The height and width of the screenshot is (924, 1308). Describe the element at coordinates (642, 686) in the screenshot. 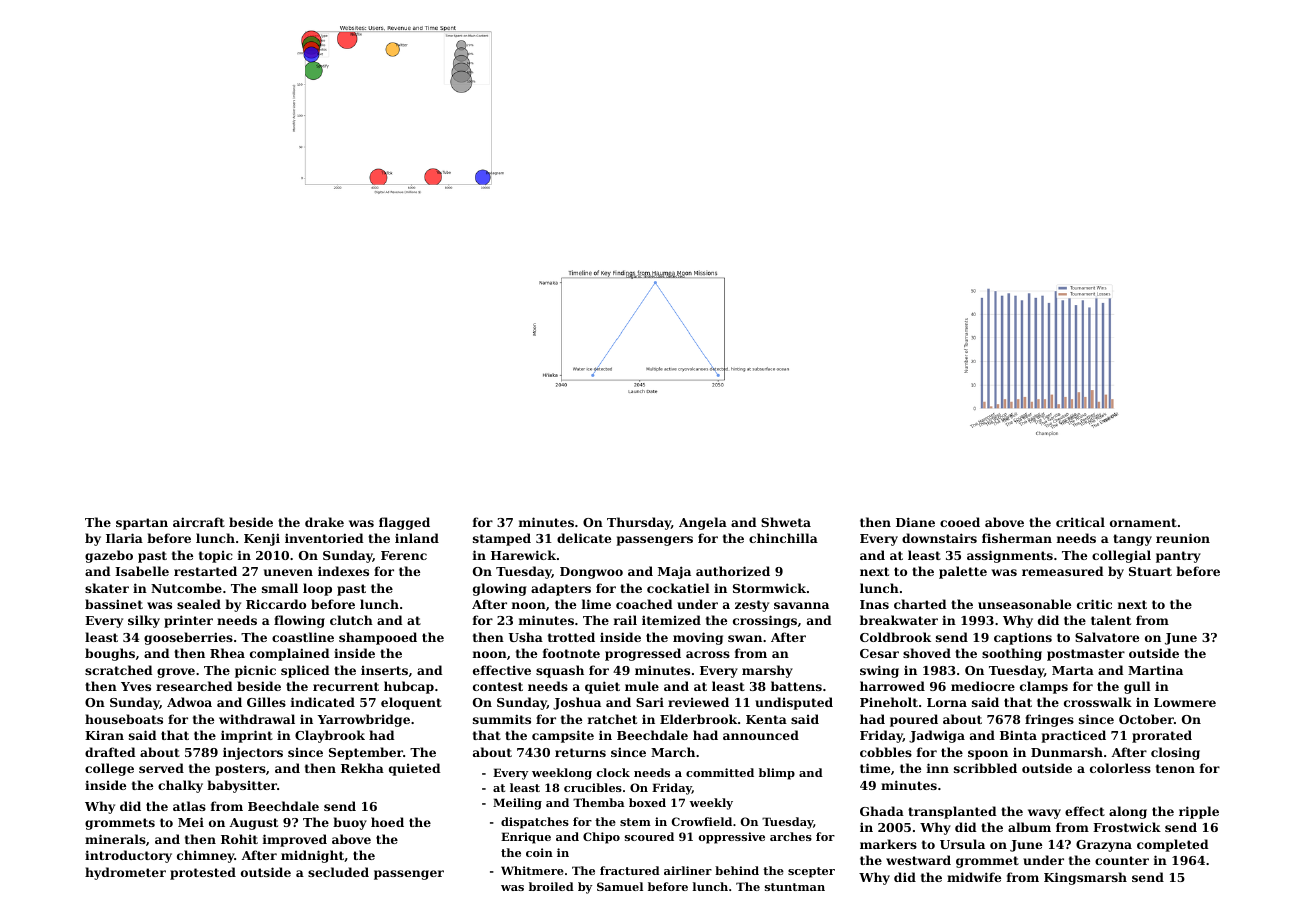

I see `mule` at that location.
